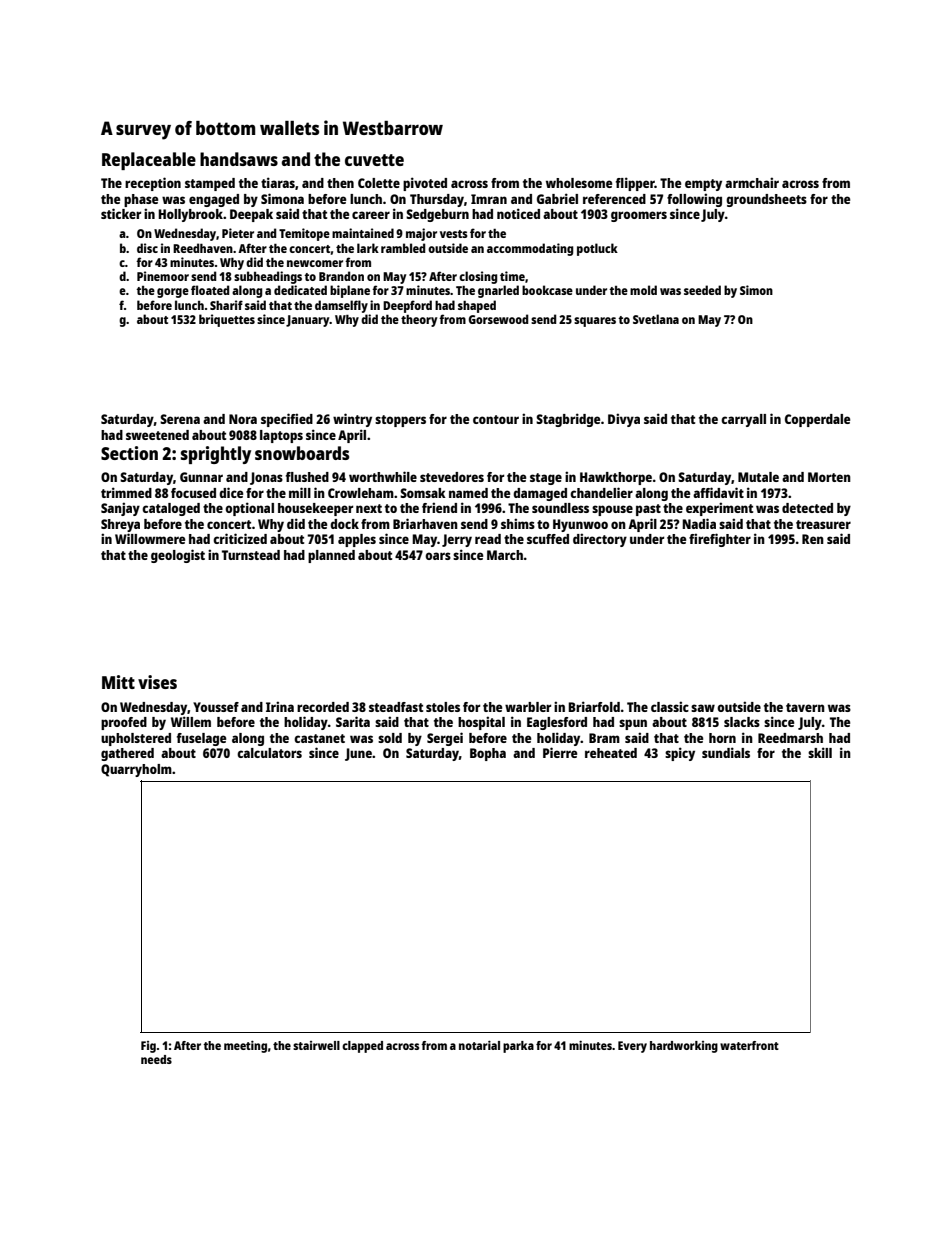  What do you see at coordinates (595, 322) in the screenshot?
I see `squares` at bounding box center [595, 322].
